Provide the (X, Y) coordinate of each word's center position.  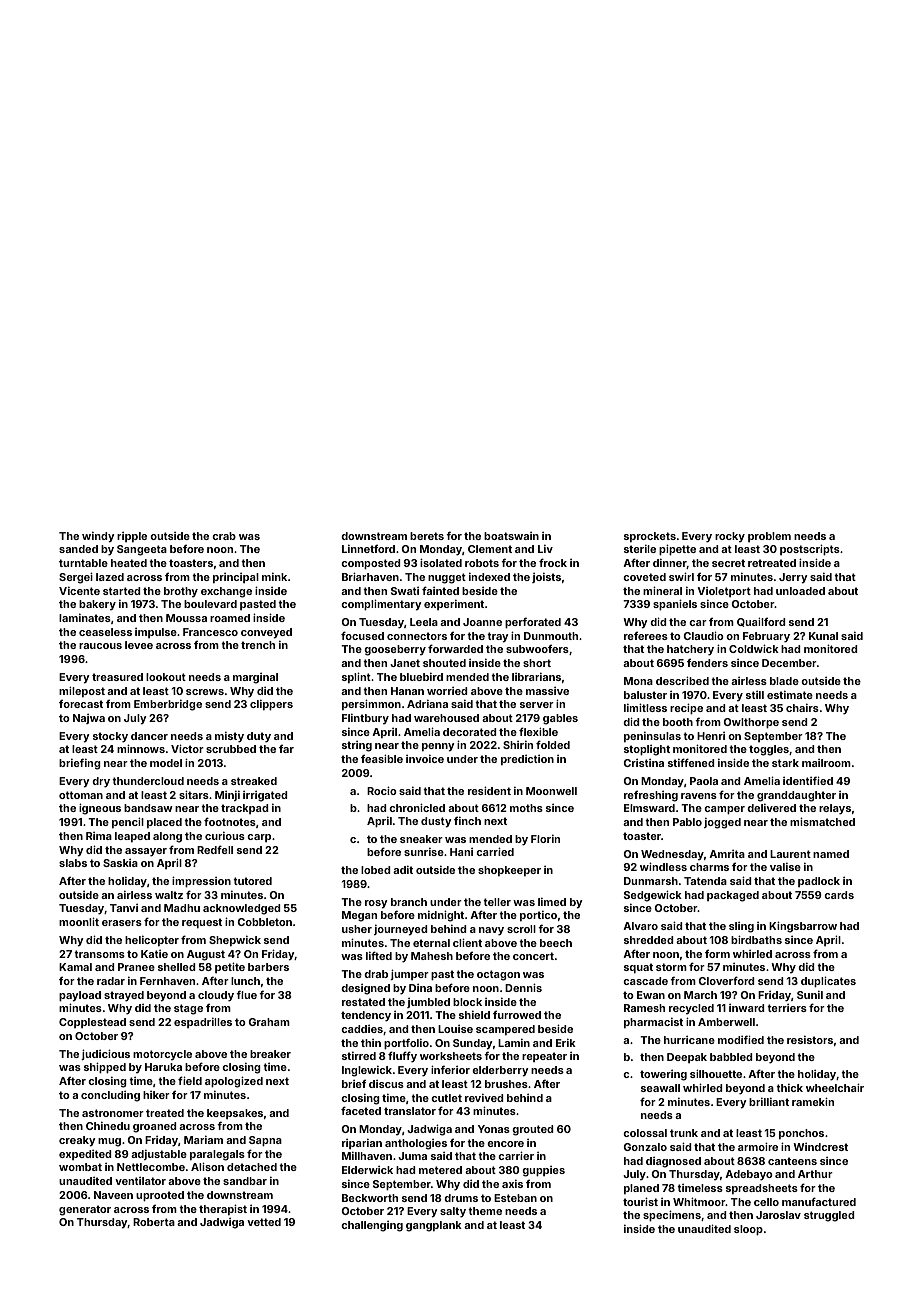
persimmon (371, 704)
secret (728, 563)
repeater (544, 1057)
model (166, 763)
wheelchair (835, 1087)
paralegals (217, 1155)
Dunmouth (551, 636)
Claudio (704, 635)
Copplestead (92, 1023)
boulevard (210, 604)
